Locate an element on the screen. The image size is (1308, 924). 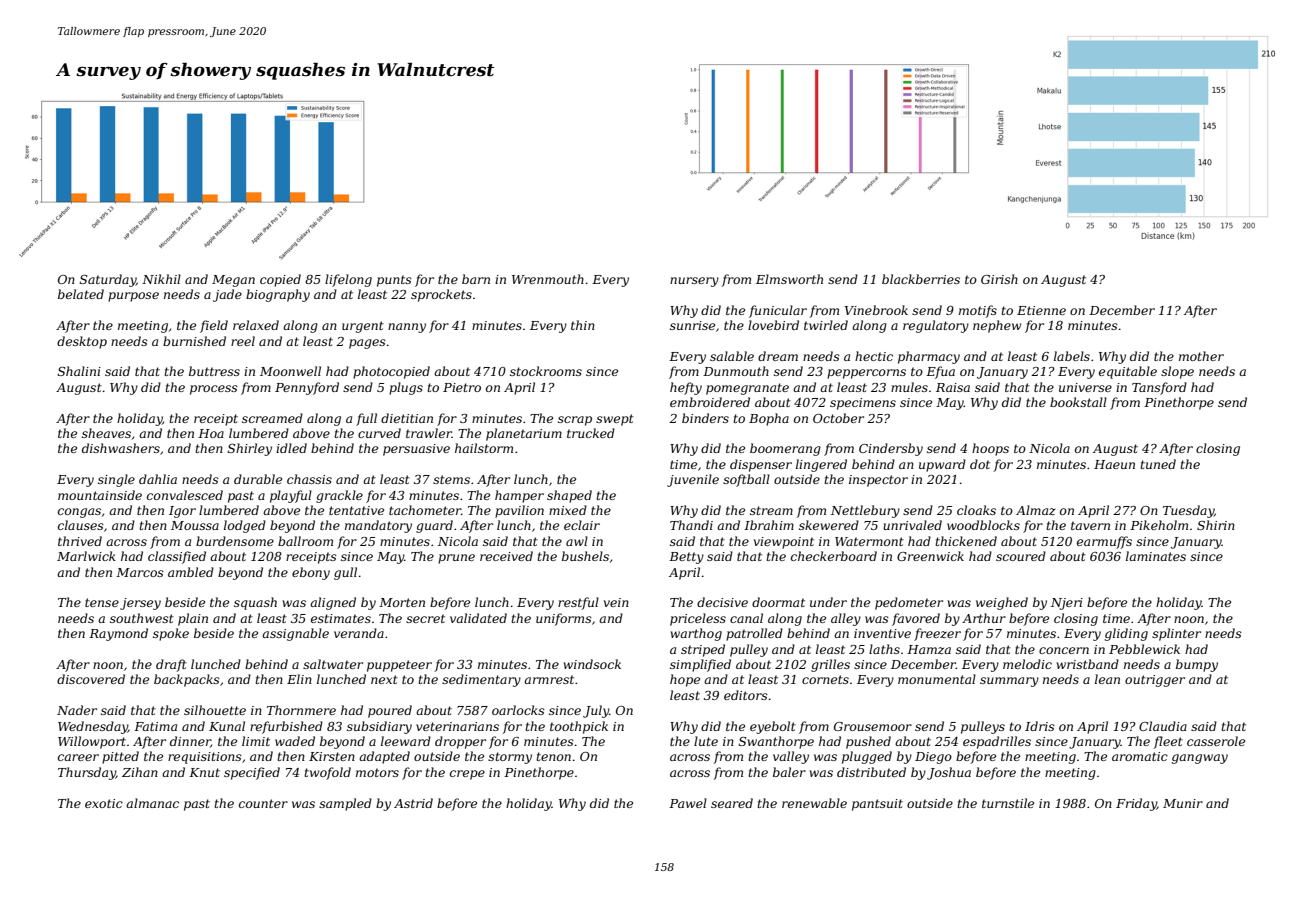
Girish is located at coordinates (999, 279).
